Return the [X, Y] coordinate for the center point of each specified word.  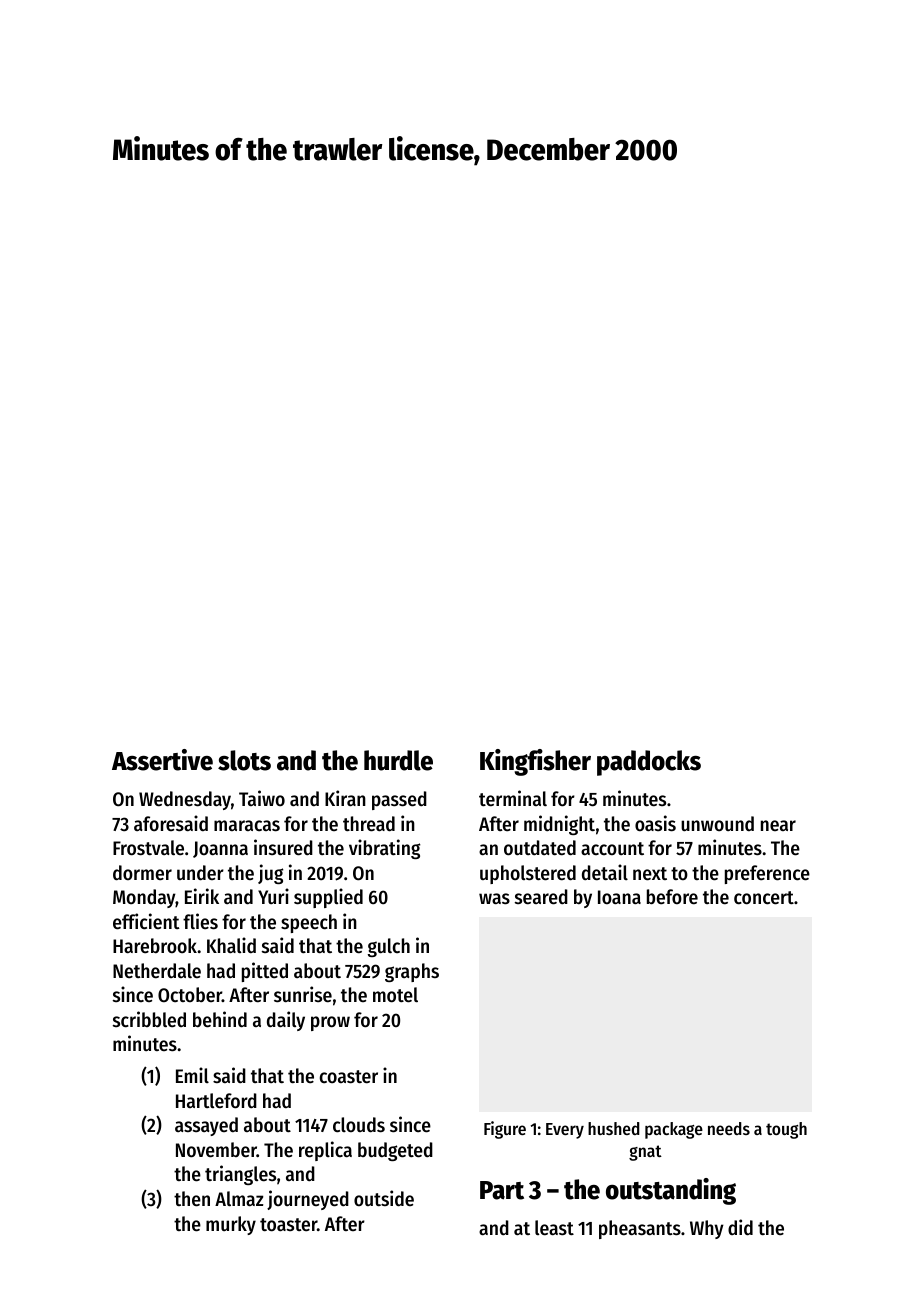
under [200, 873]
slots [244, 760]
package [674, 1130]
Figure [505, 1130]
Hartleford [216, 1101]
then [192, 1199]
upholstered [528, 874]
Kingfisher [535, 762]
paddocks [649, 763]
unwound [717, 823]
